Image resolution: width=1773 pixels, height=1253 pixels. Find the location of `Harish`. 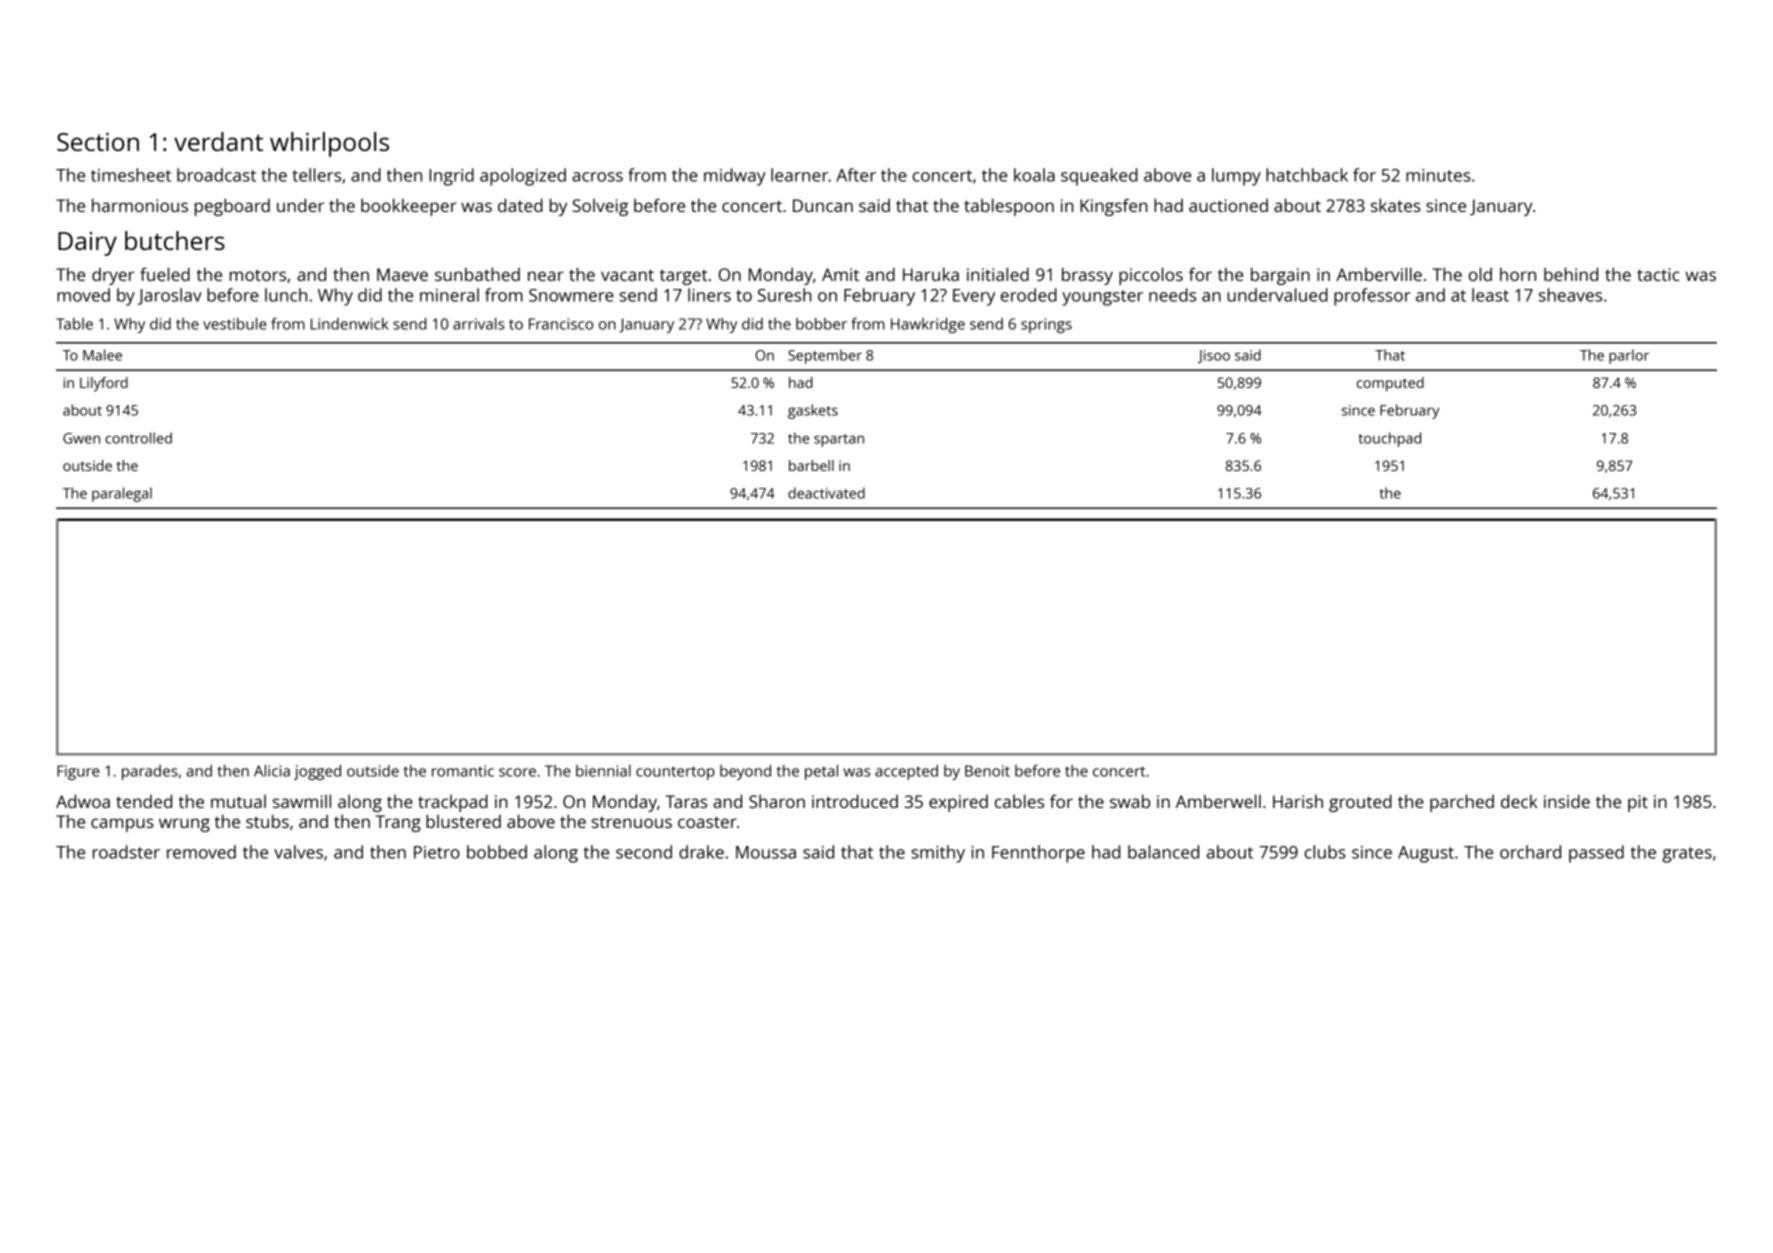

Harish is located at coordinates (1298, 801).
